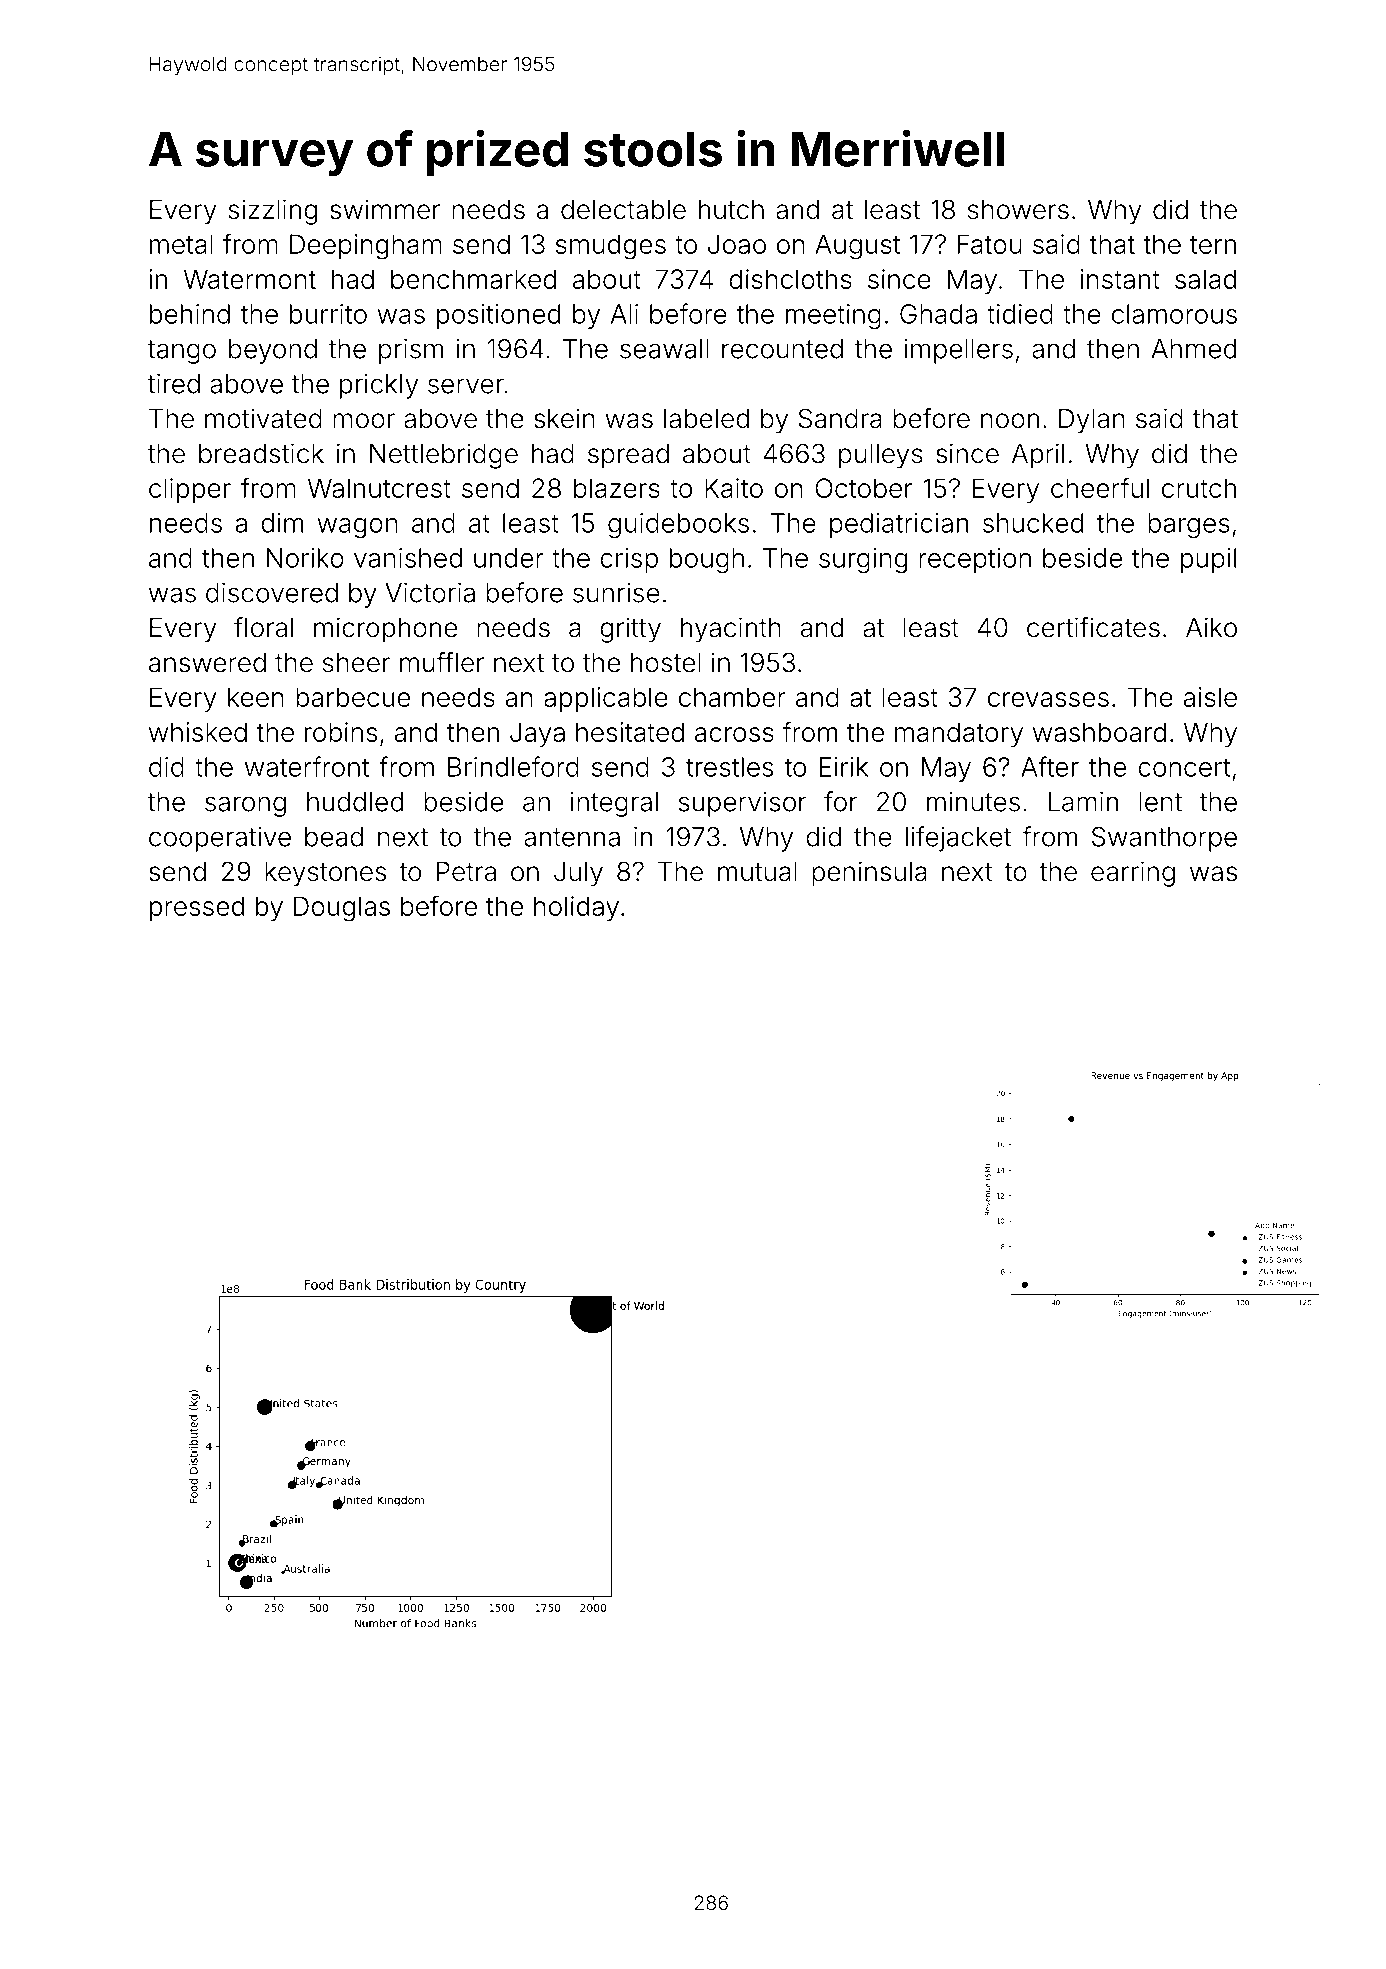 The height and width of the document is (1969, 1386). What do you see at coordinates (1092, 421) in the document?
I see `Dylan` at bounding box center [1092, 421].
